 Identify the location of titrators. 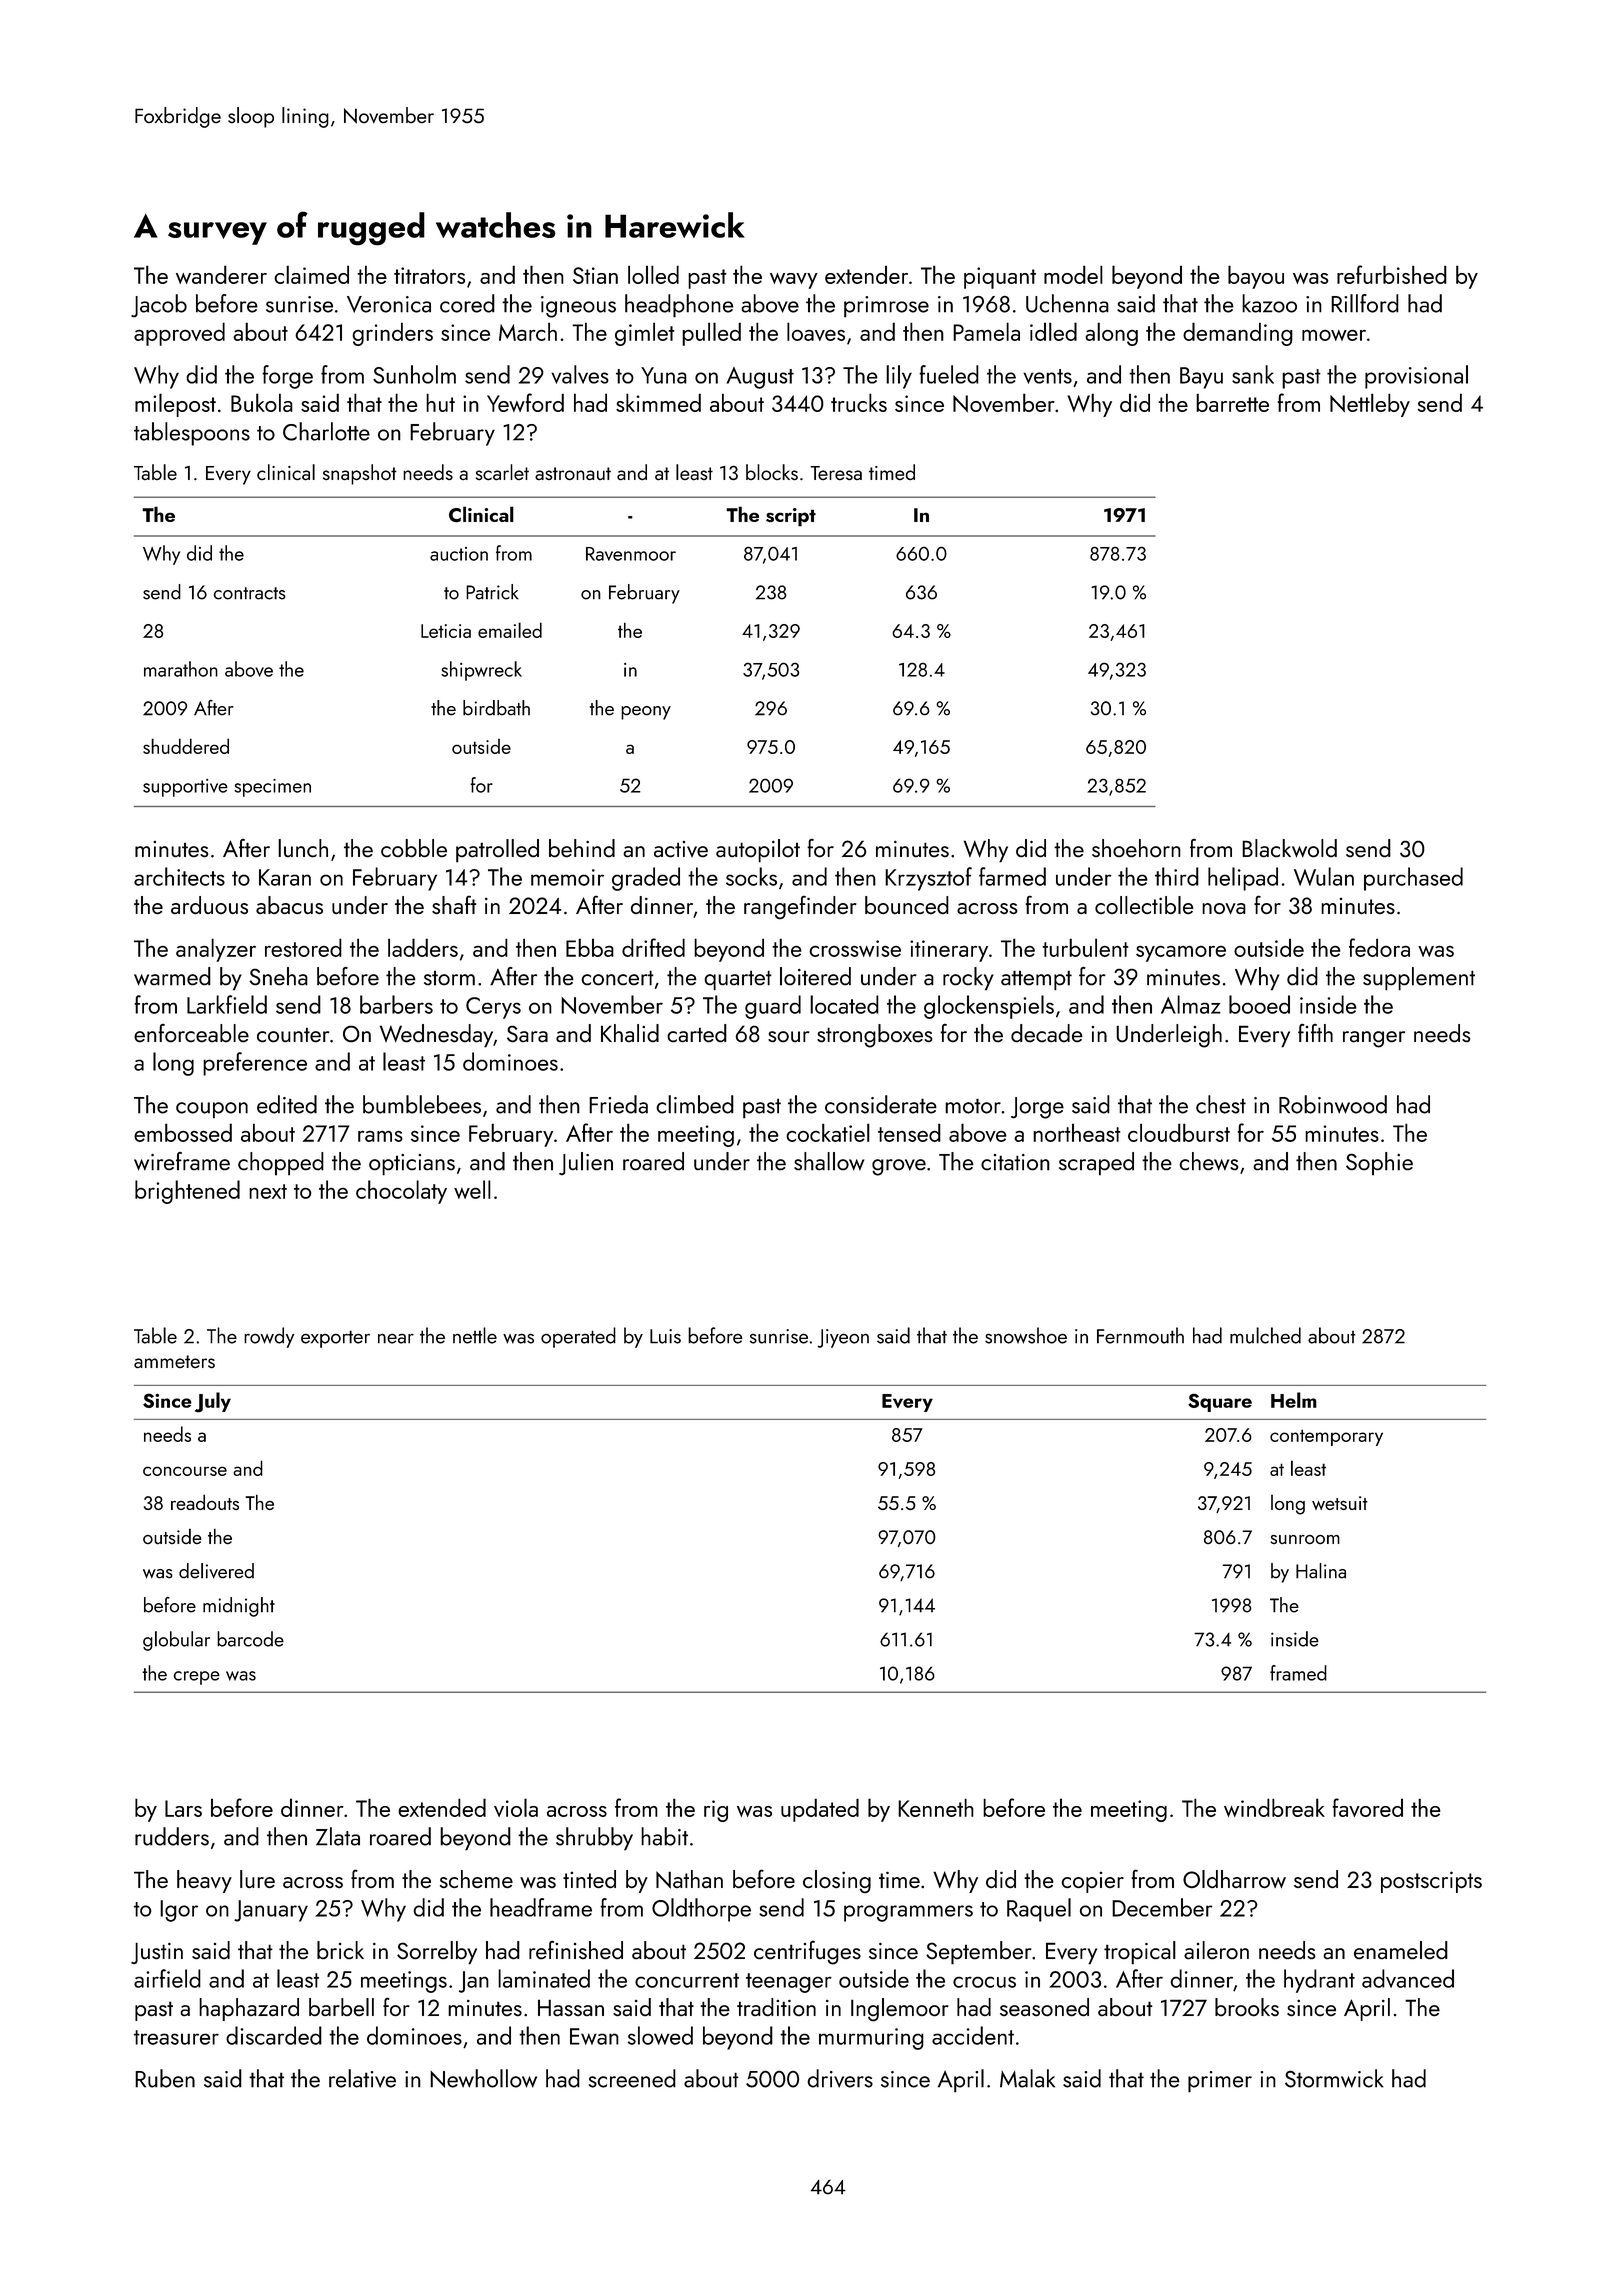
(429, 275).
